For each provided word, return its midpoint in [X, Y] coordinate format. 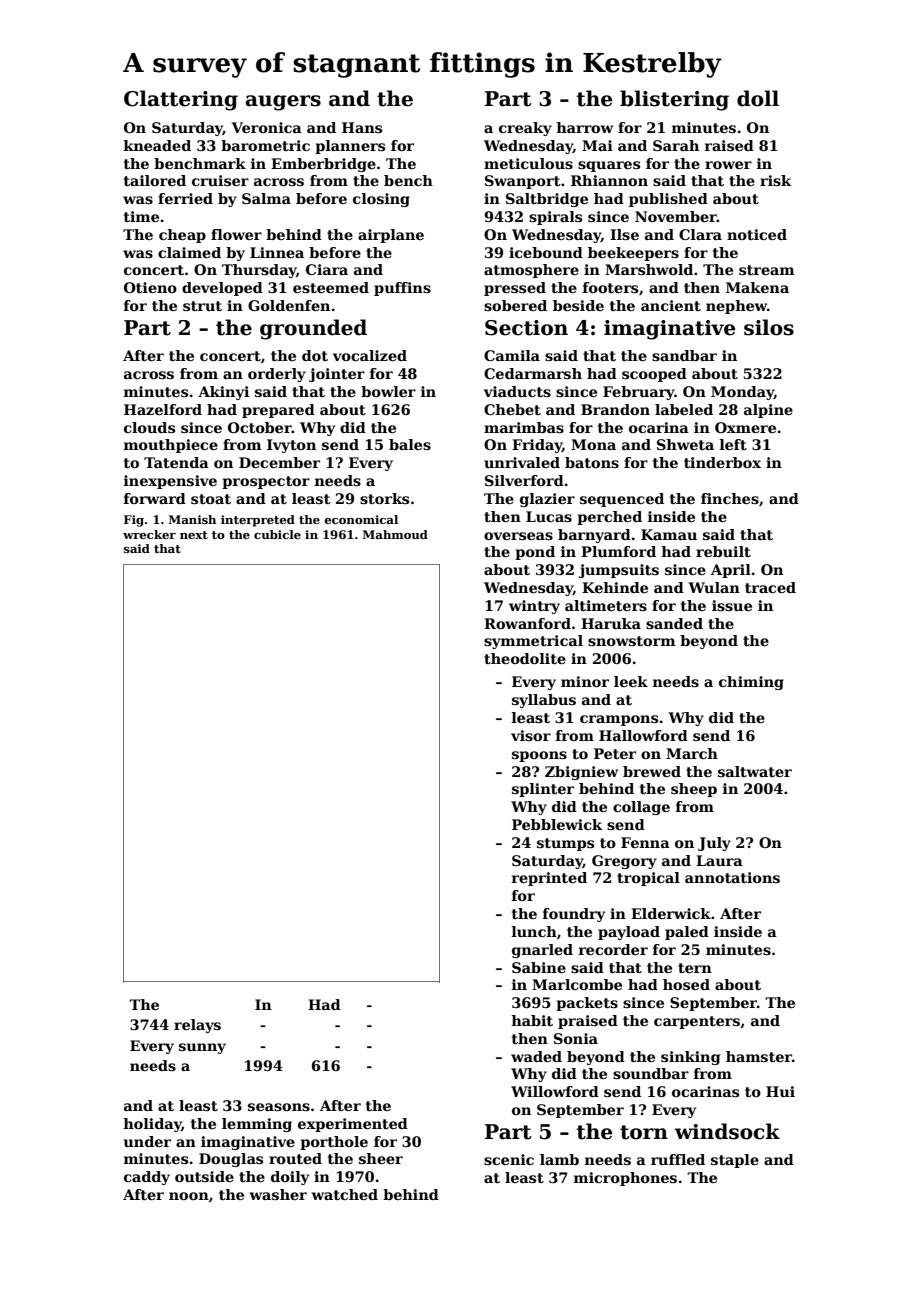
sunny [202, 1048]
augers [283, 103]
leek [631, 681]
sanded [674, 623]
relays [197, 1026]
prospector [266, 482]
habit [532, 1020]
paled [687, 933]
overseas [518, 536]
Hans [362, 127]
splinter [543, 790]
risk [775, 180]
